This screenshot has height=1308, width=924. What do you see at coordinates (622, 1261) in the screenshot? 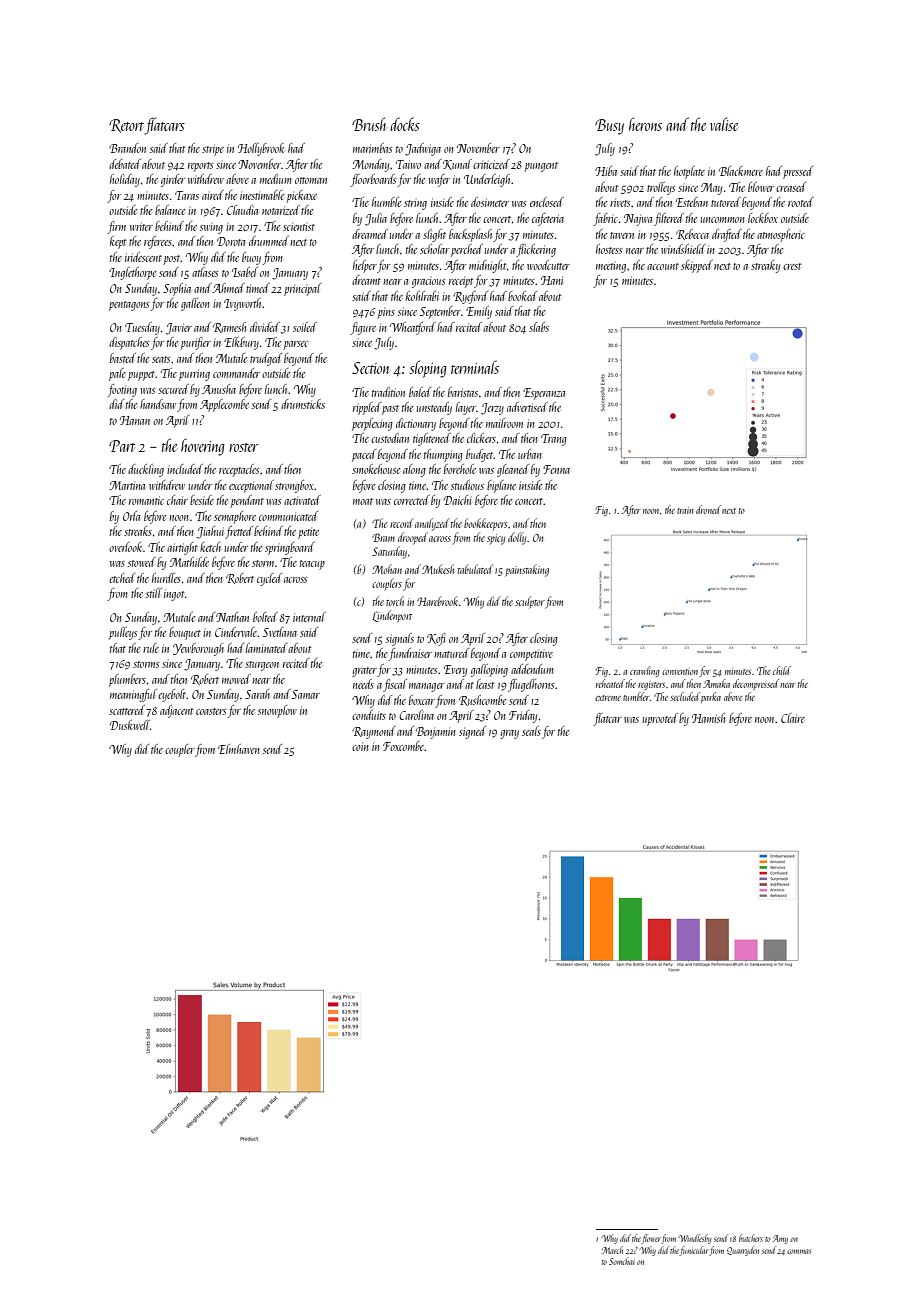
I see `Somchai` at bounding box center [622, 1261].
